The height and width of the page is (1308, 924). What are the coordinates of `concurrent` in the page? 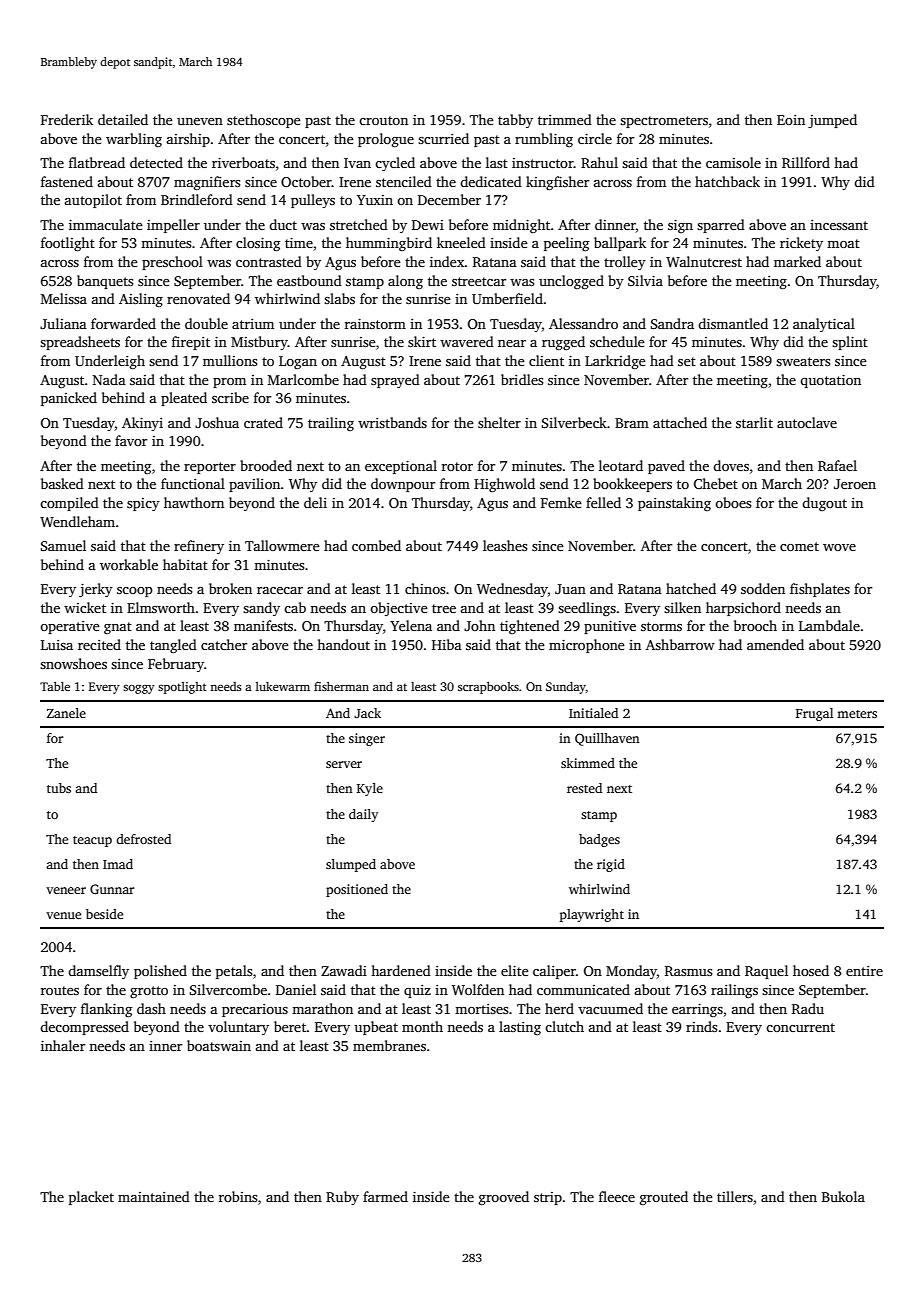 It's located at (800, 1027).
